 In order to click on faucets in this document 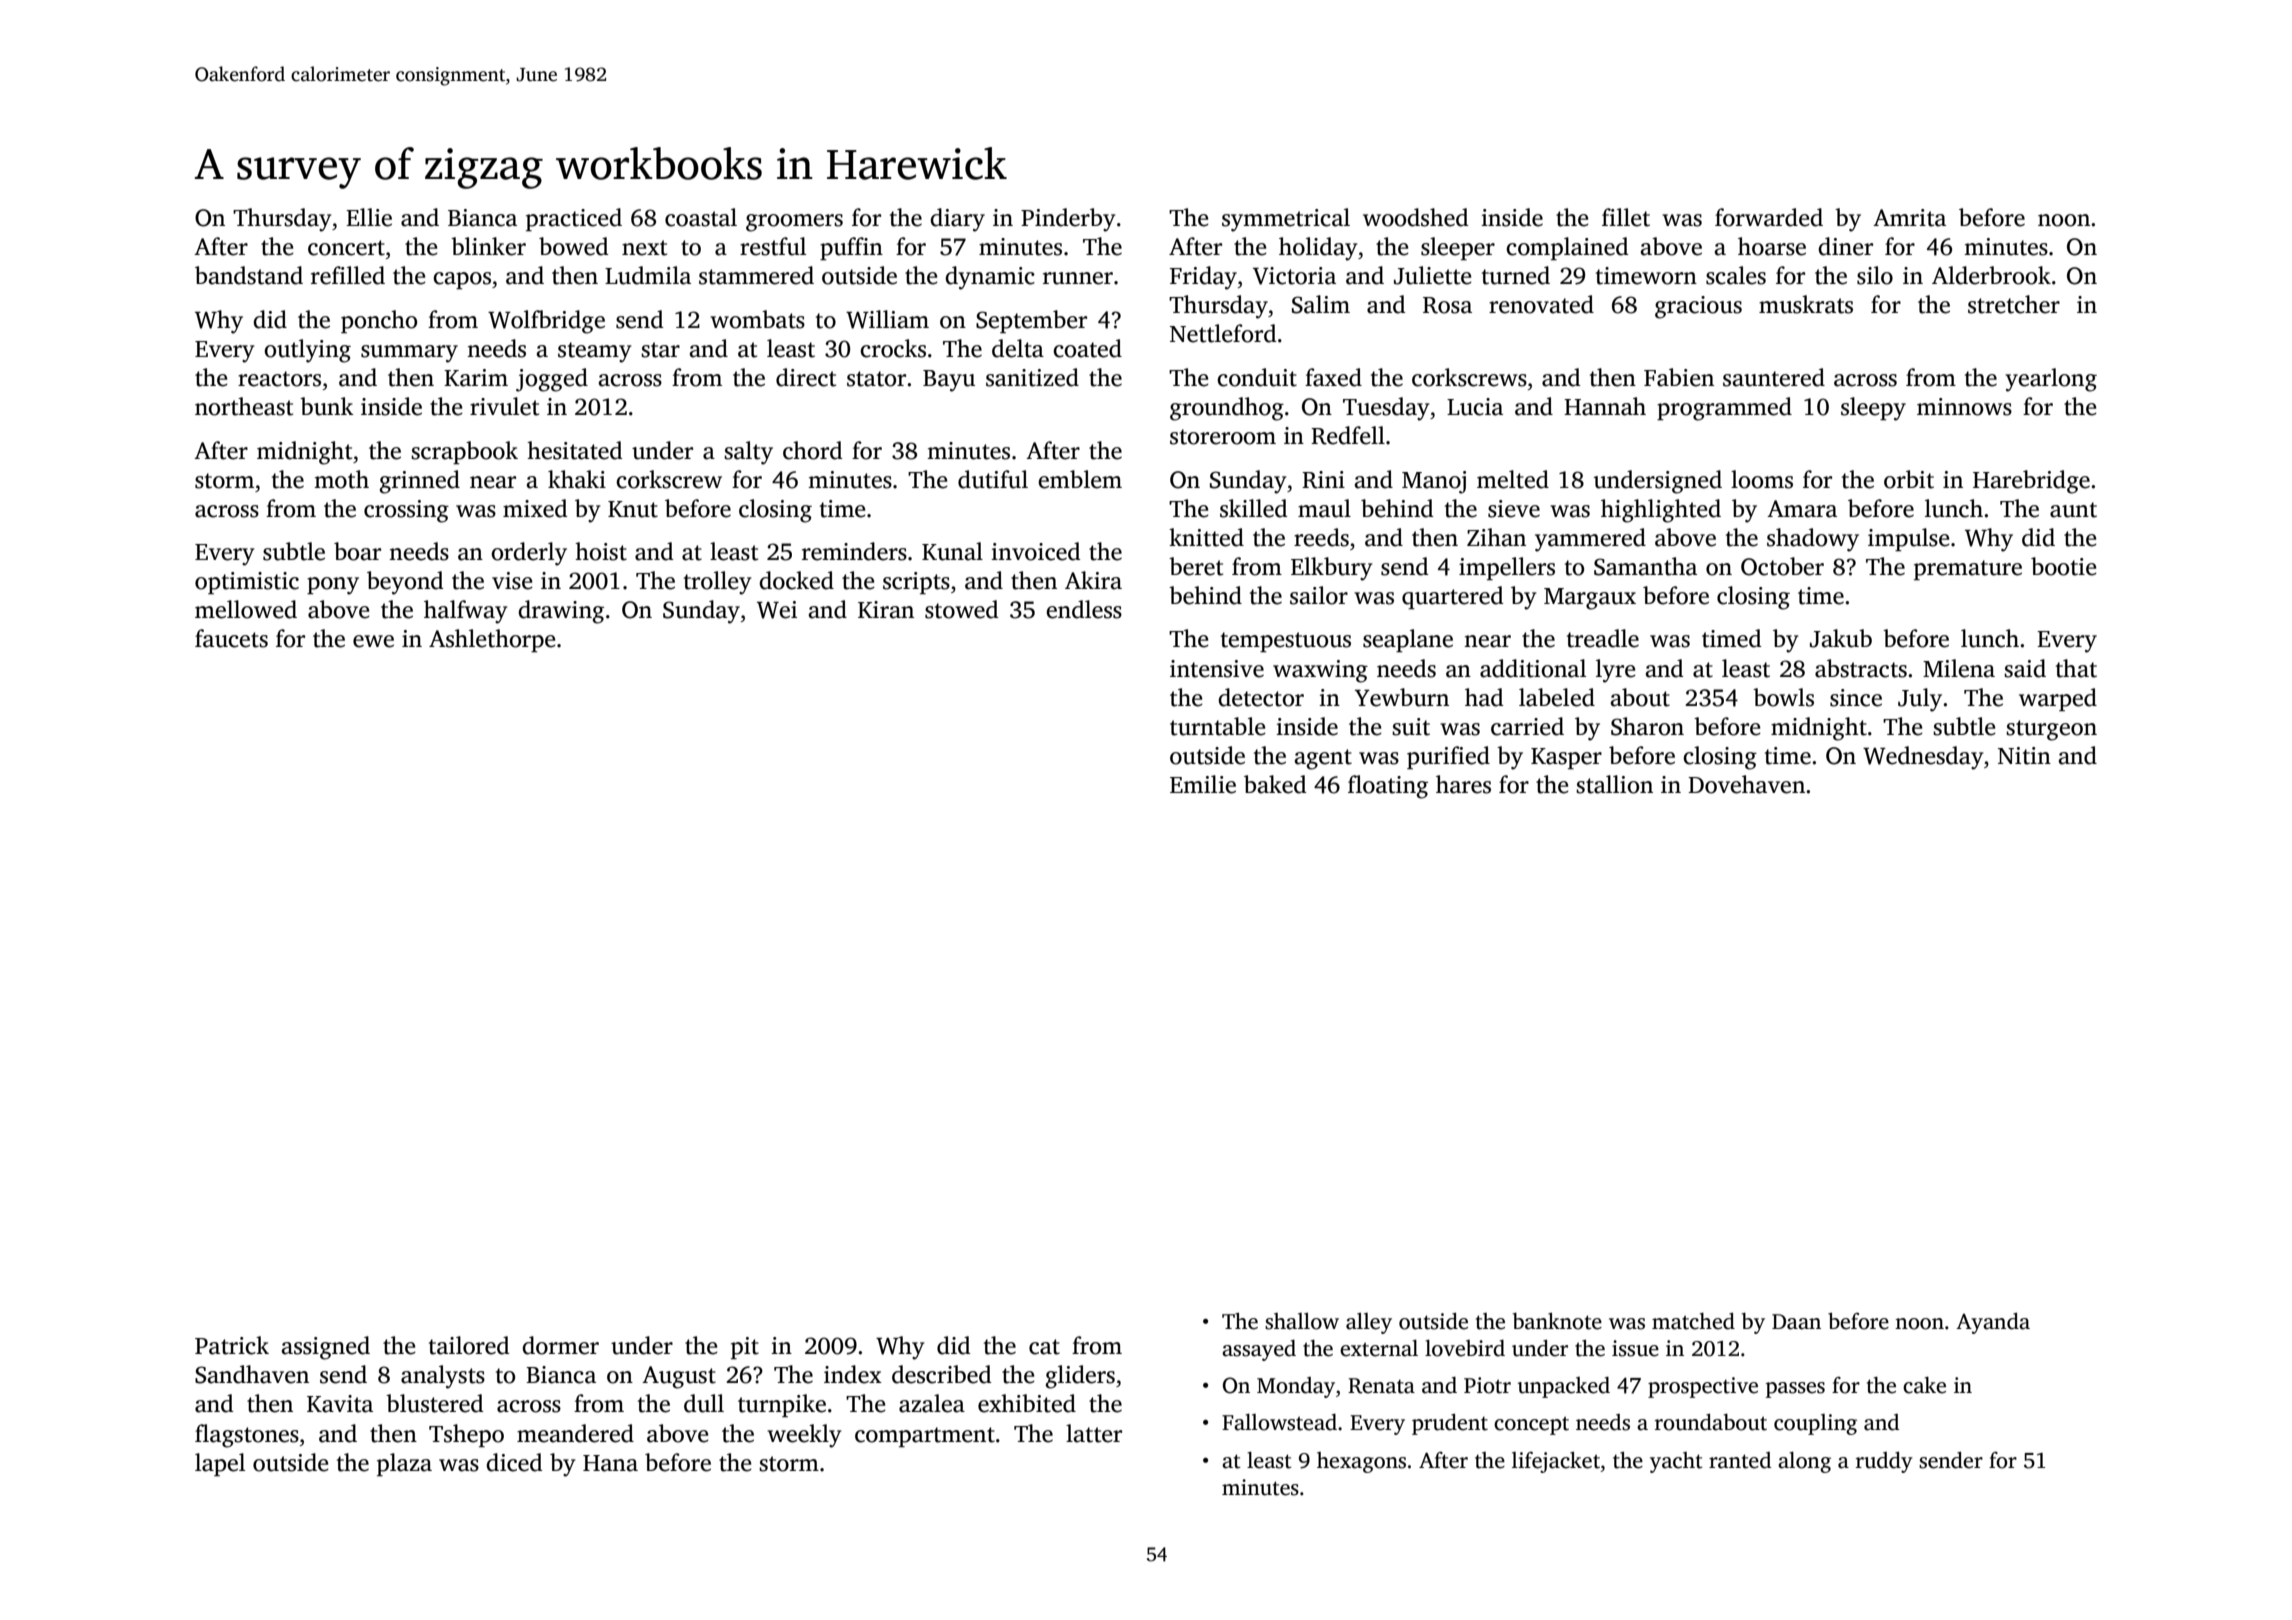, I will do `click(231, 638)`.
